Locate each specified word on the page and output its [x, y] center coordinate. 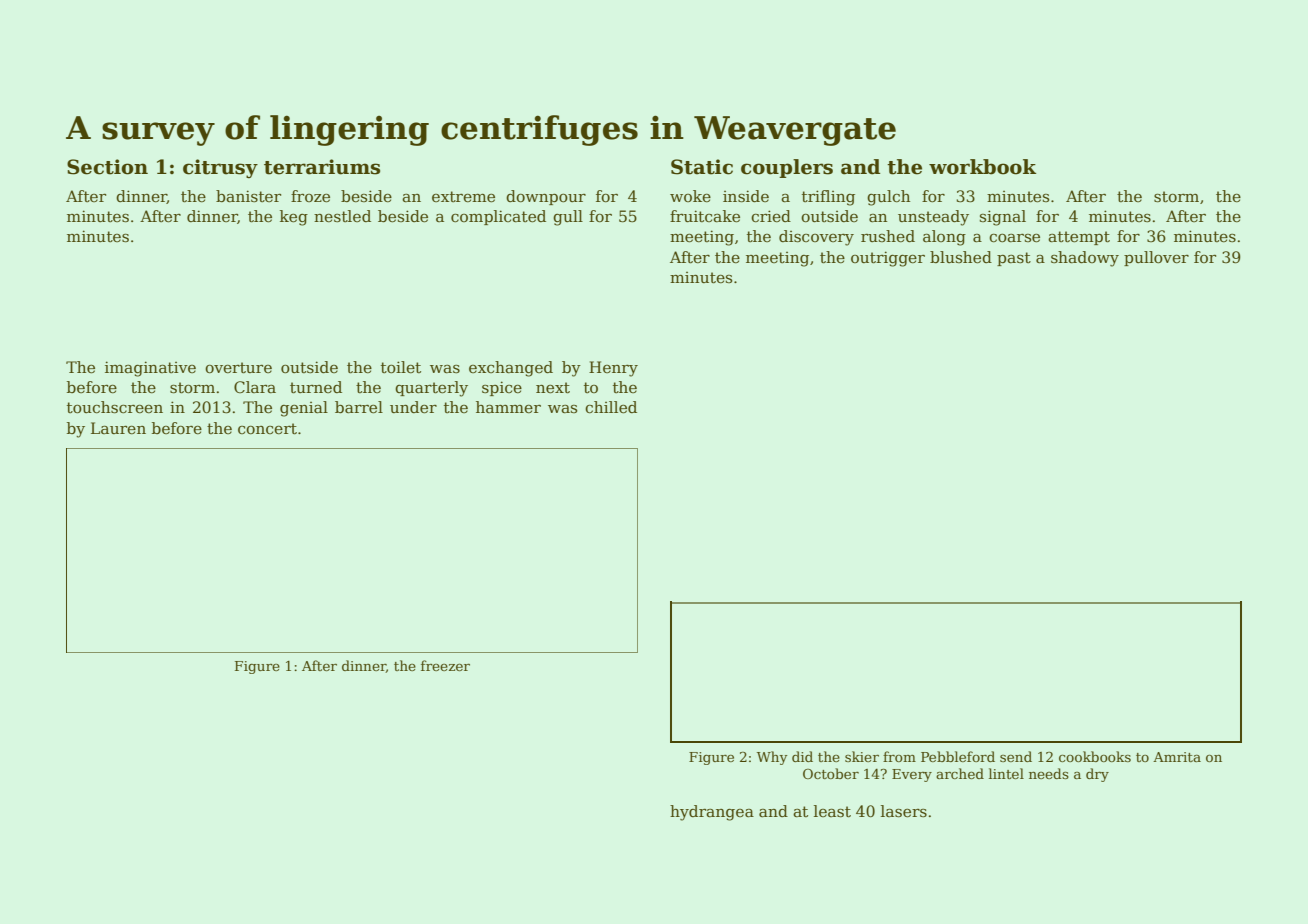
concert [267, 429]
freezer [445, 665]
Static [702, 167]
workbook [982, 167]
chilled [611, 407]
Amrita [1177, 757]
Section [107, 167]
